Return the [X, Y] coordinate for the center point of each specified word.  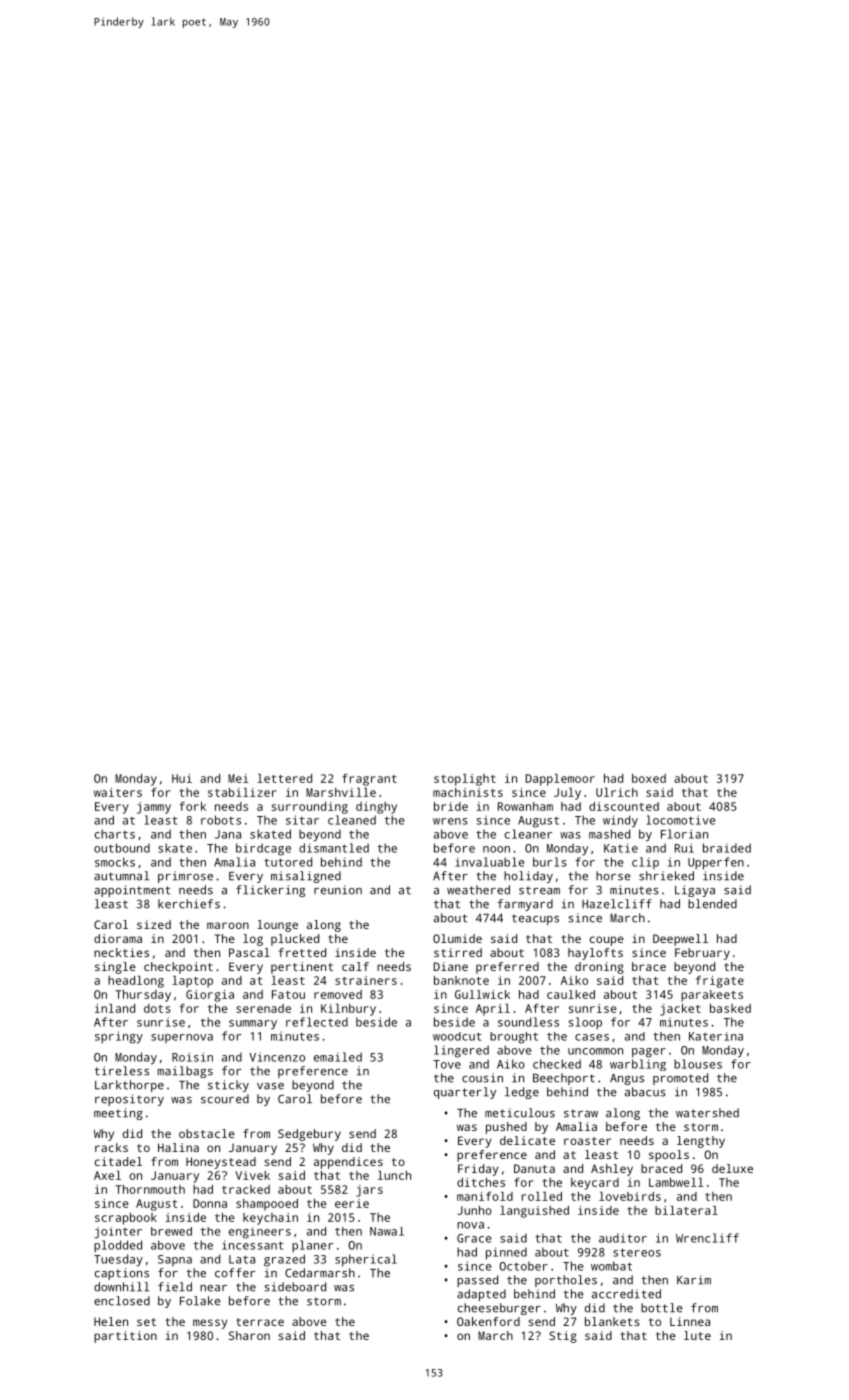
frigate [720, 982]
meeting [118, 1114]
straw [581, 1113]
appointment [132, 891]
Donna [210, 1203]
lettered [284, 778]
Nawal [387, 1231]
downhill [121, 1287]
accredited [626, 1294]
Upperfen [716, 863]
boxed [649, 778]
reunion [338, 890]
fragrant [369, 780]
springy [119, 1037]
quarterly [465, 1093]
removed [338, 994]
